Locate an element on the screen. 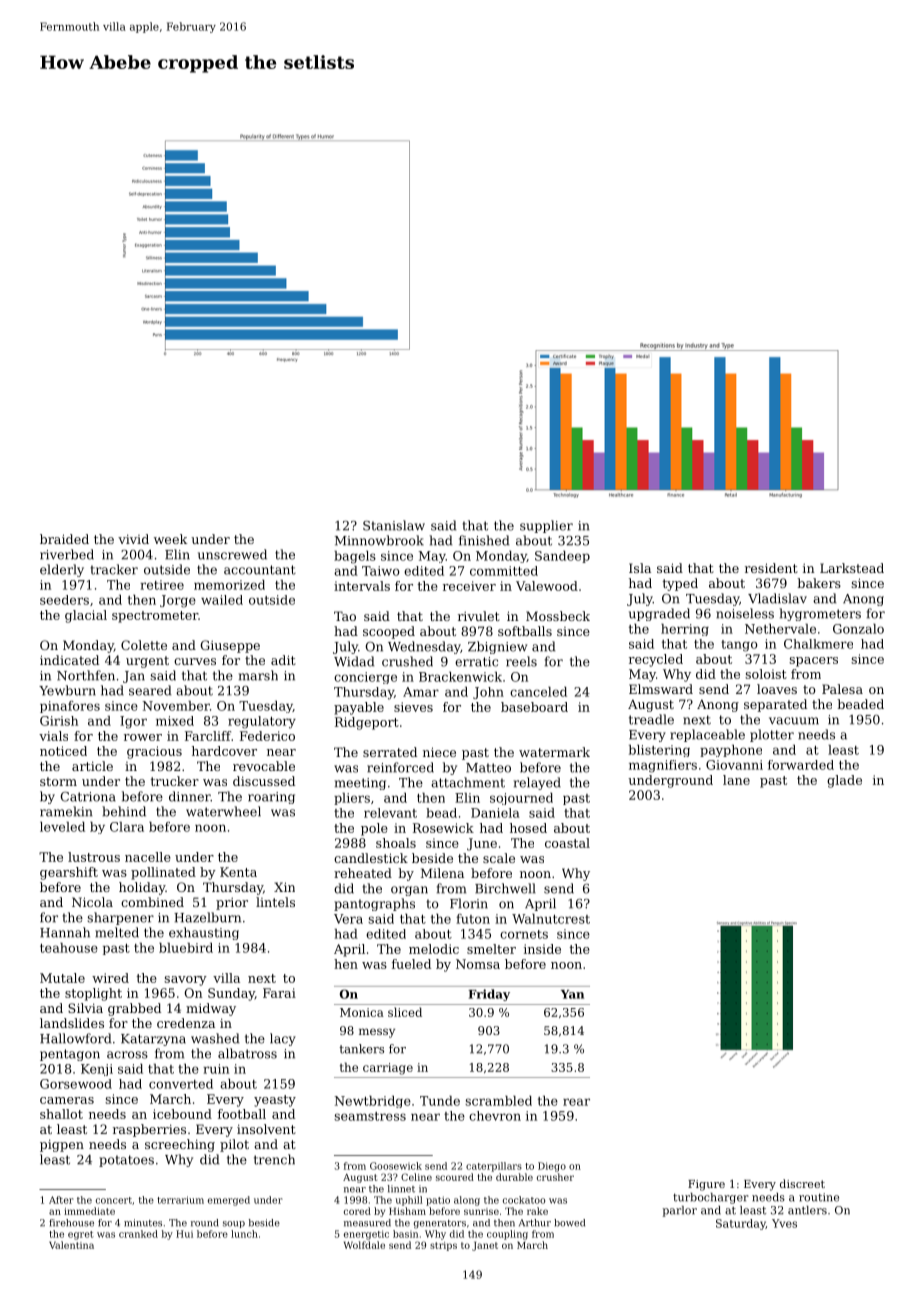 This screenshot has height=1308, width=924. Larkstead is located at coordinates (852, 568).
